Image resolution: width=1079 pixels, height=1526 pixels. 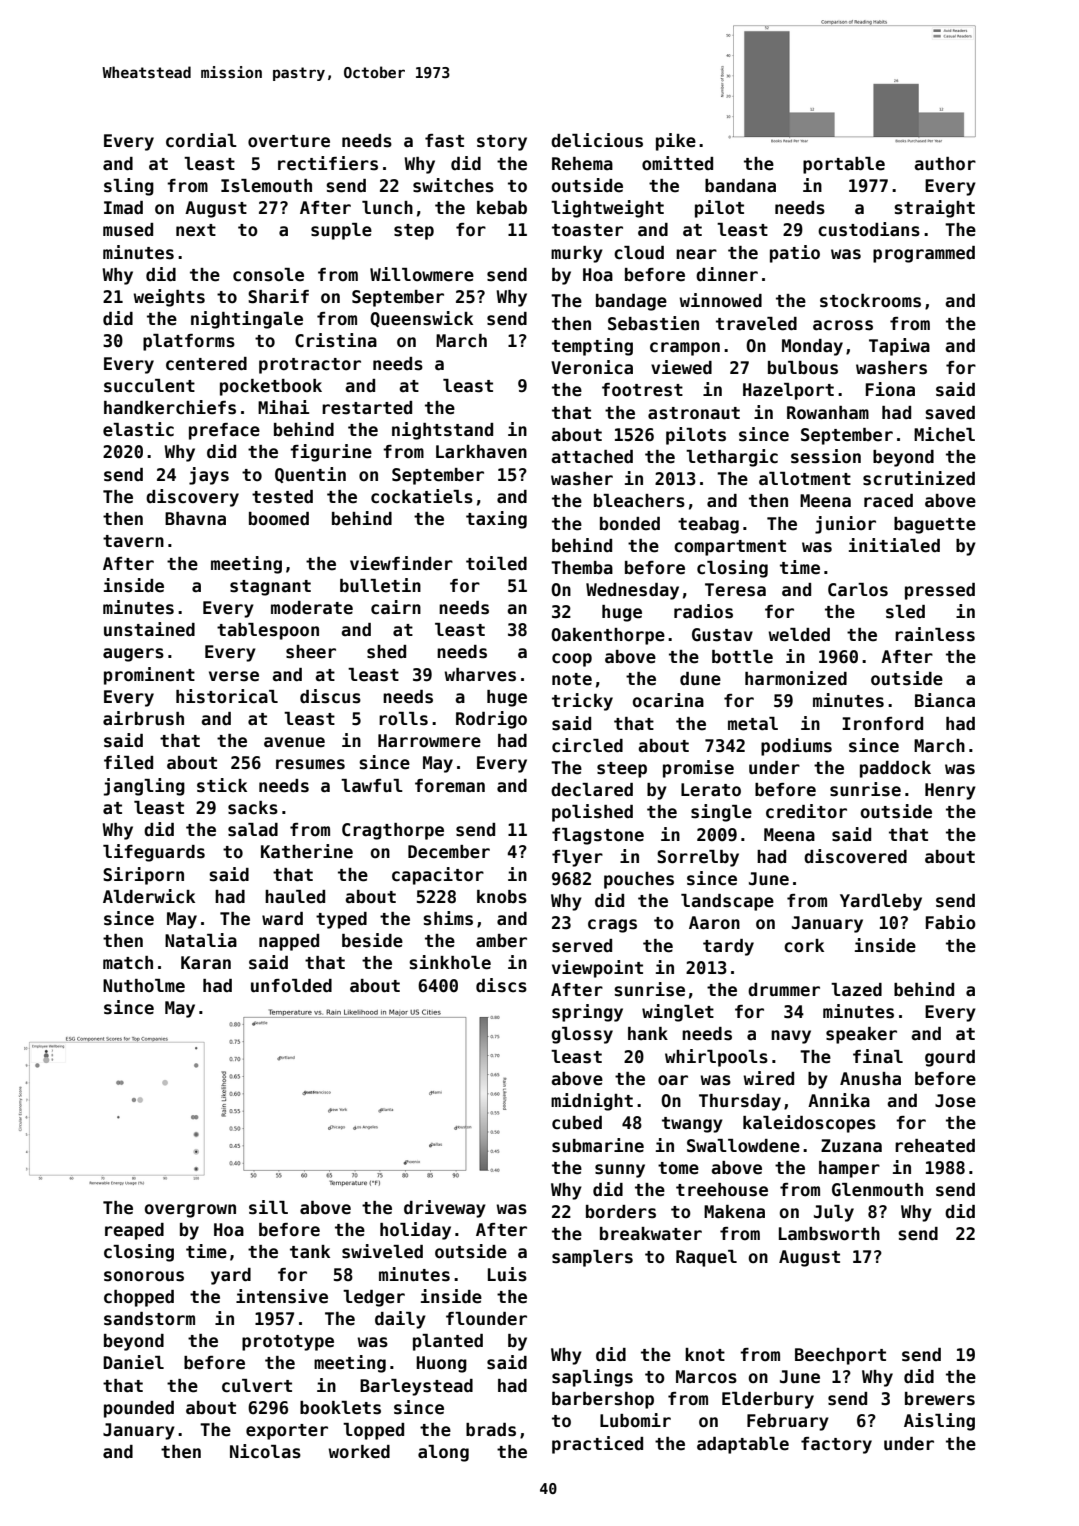 I want to click on pike, so click(x=676, y=142).
